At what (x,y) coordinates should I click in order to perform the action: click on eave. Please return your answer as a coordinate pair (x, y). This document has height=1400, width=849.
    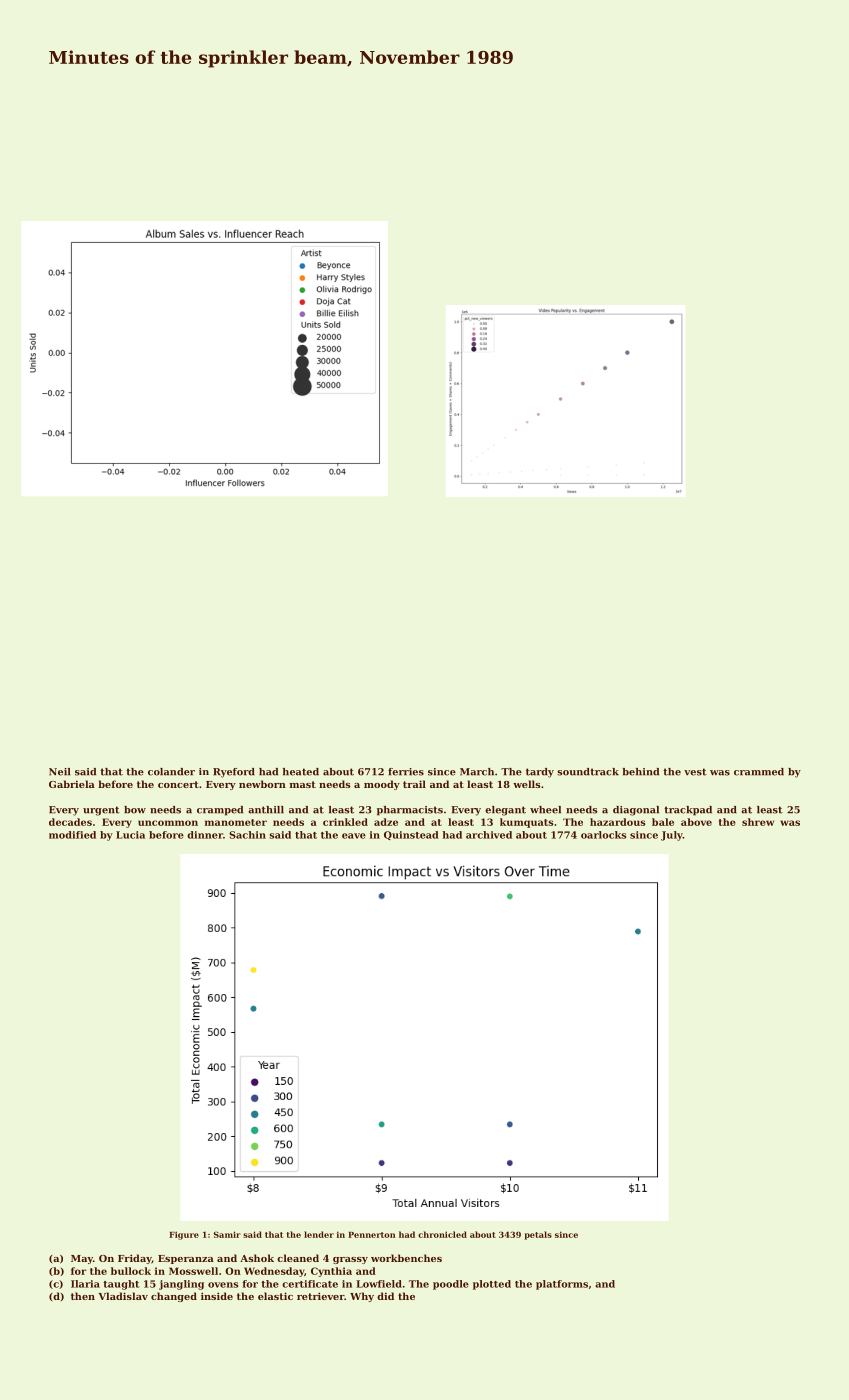
    Looking at the image, I should click on (354, 836).
